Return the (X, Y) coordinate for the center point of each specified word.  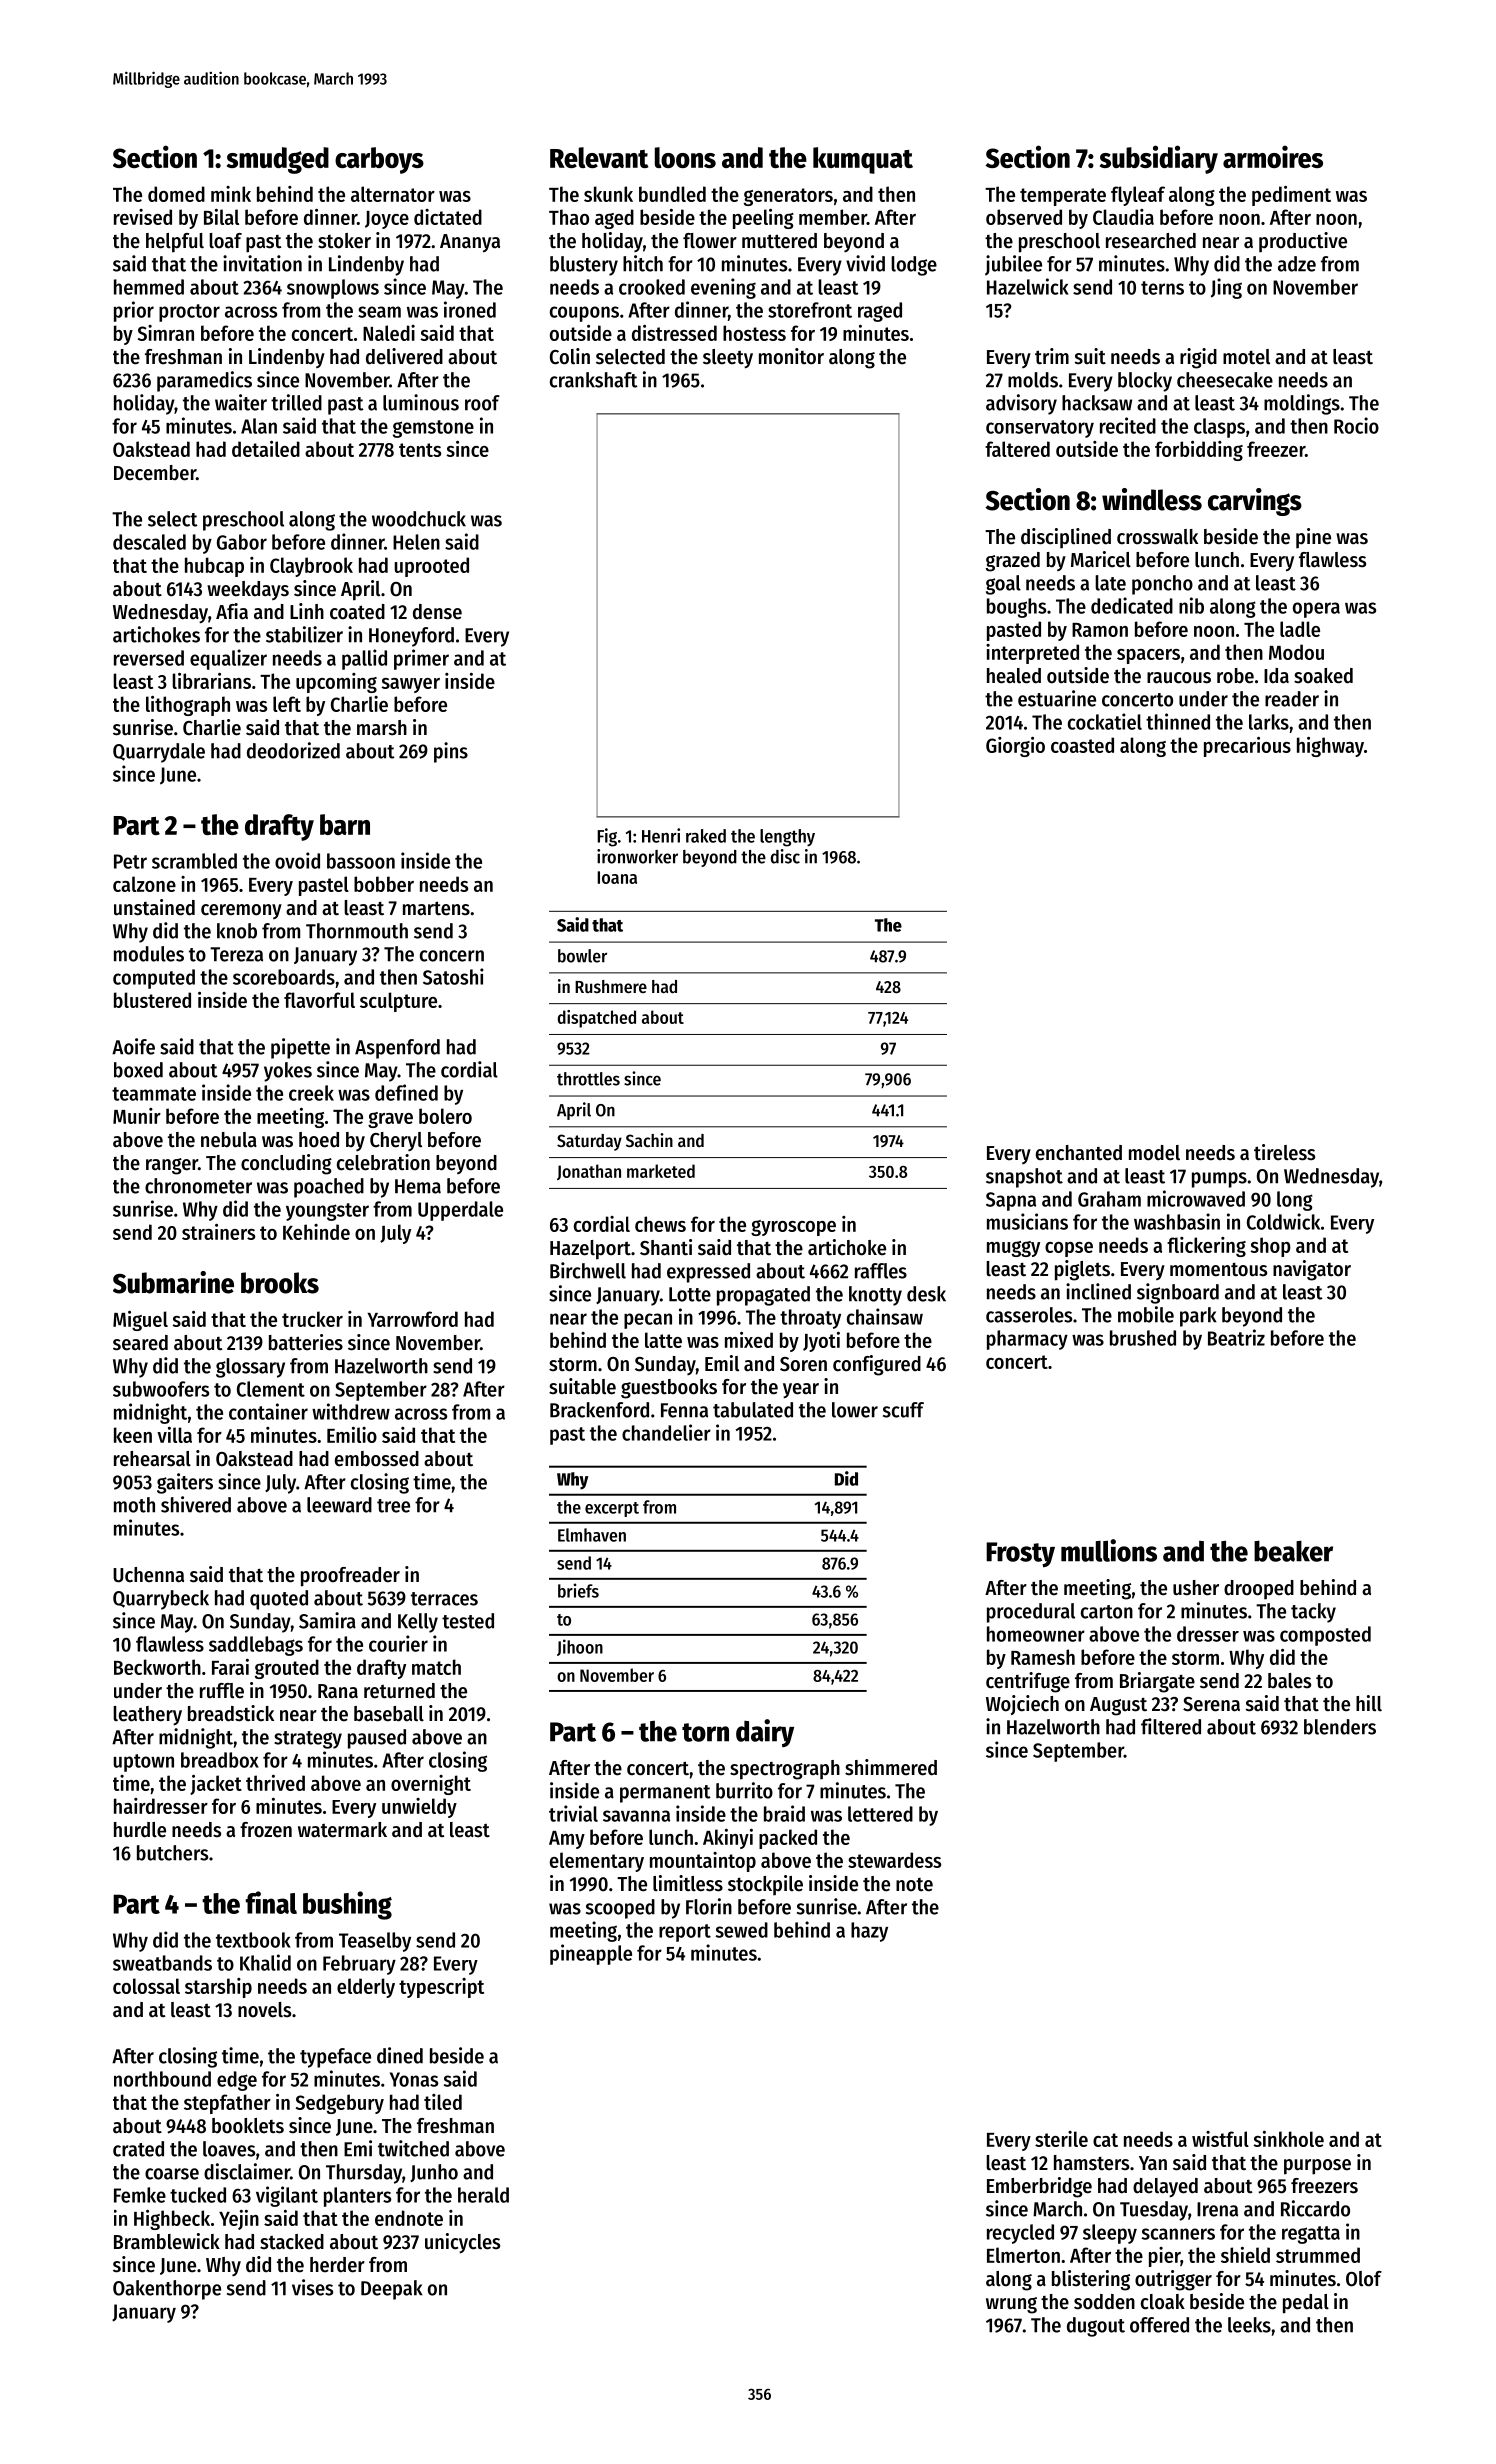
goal (1003, 585)
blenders (1340, 1727)
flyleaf (1138, 196)
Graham (1109, 1199)
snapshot (1024, 1178)
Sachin (649, 1140)
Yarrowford (413, 1319)
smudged (278, 160)
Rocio (1356, 425)
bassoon (361, 861)
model (1154, 1153)
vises (312, 2287)
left (287, 704)
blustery (584, 266)
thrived (275, 1783)
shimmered (891, 1767)
